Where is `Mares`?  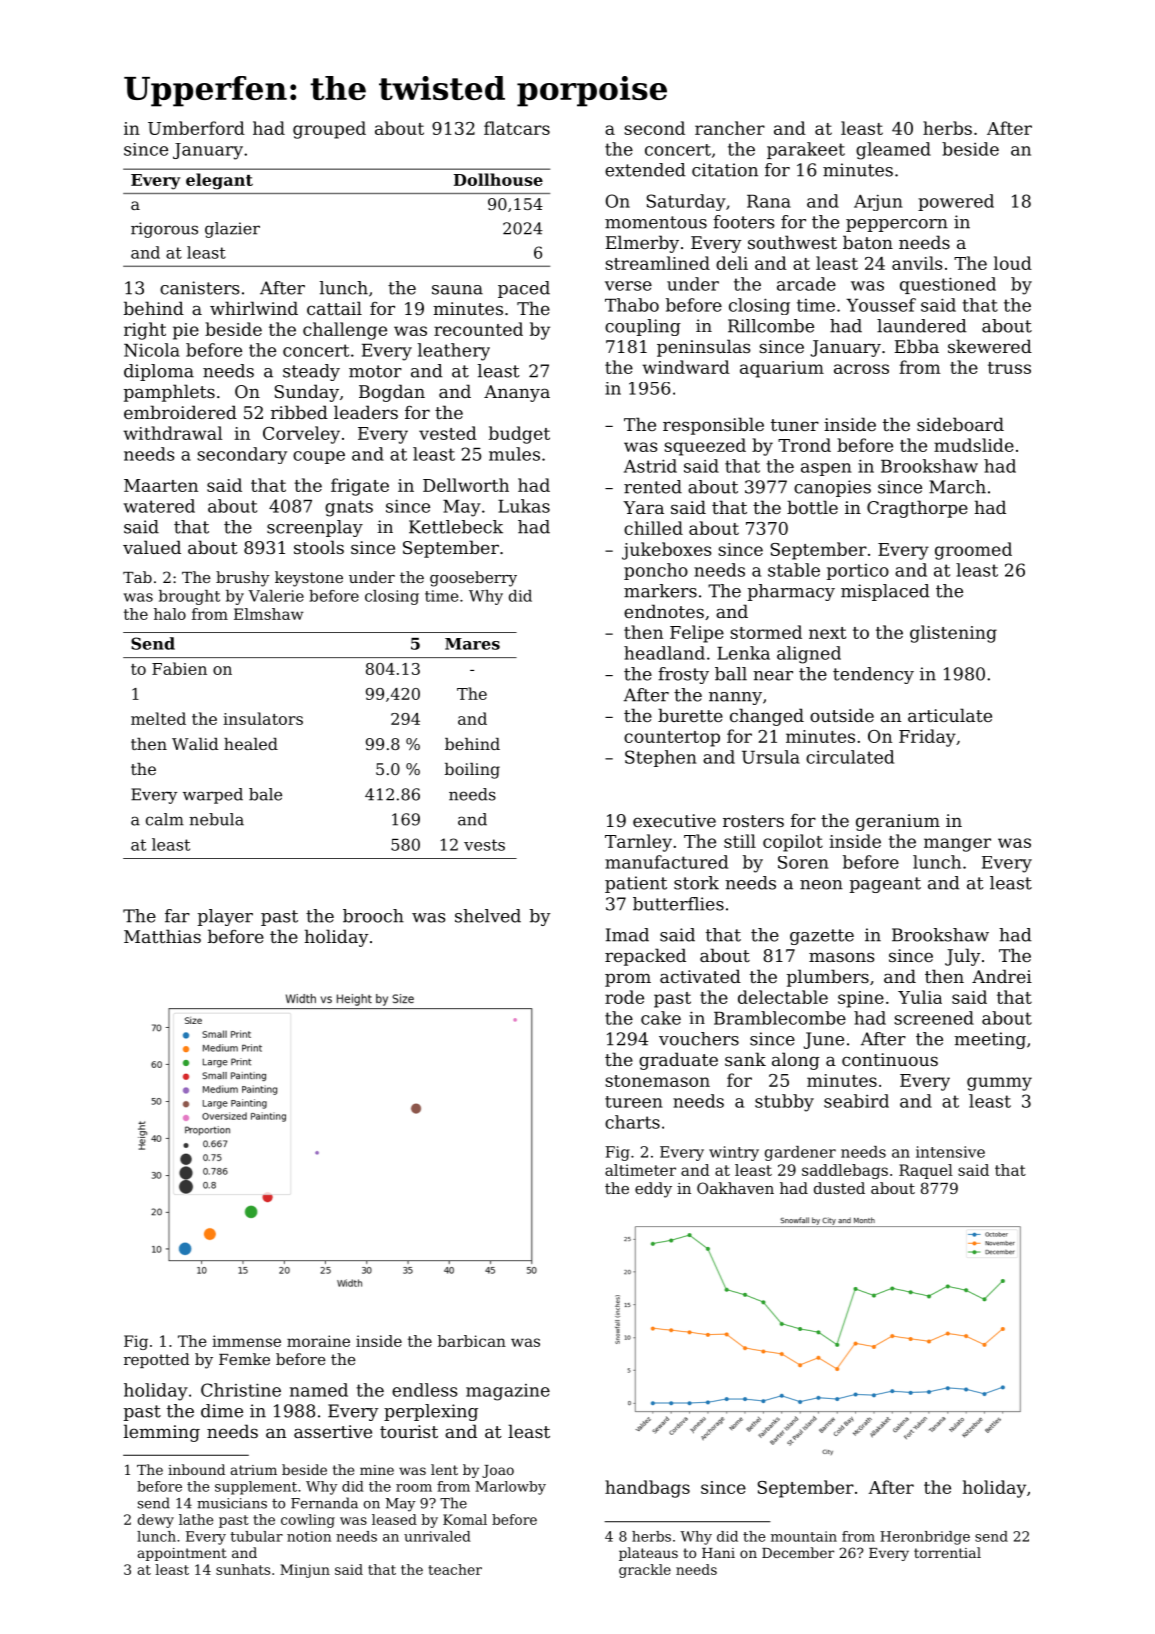
Mares is located at coordinates (472, 644).
